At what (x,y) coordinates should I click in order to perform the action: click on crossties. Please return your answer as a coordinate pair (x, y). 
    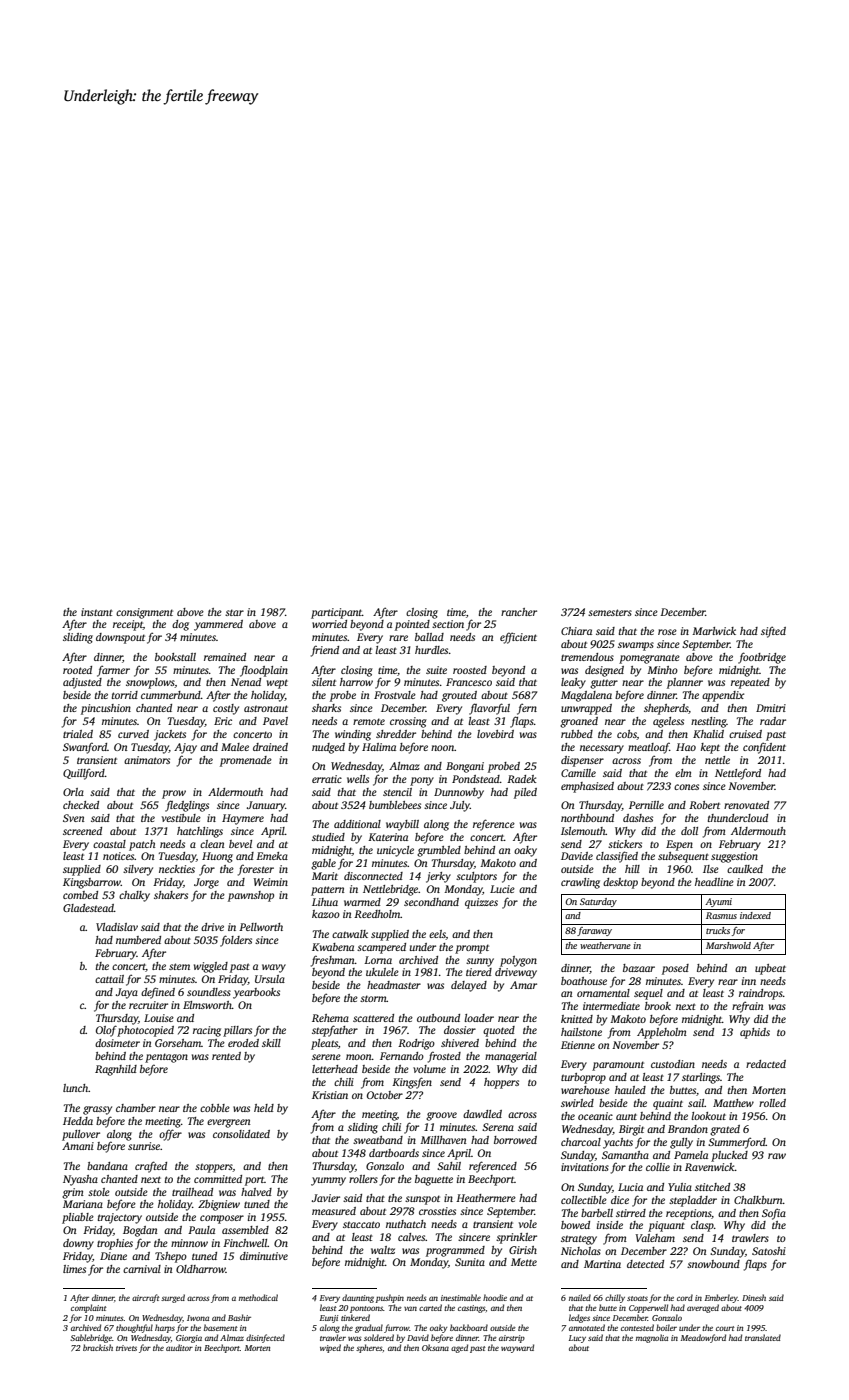
    Looking at the image, I should click on (437, 1211).
